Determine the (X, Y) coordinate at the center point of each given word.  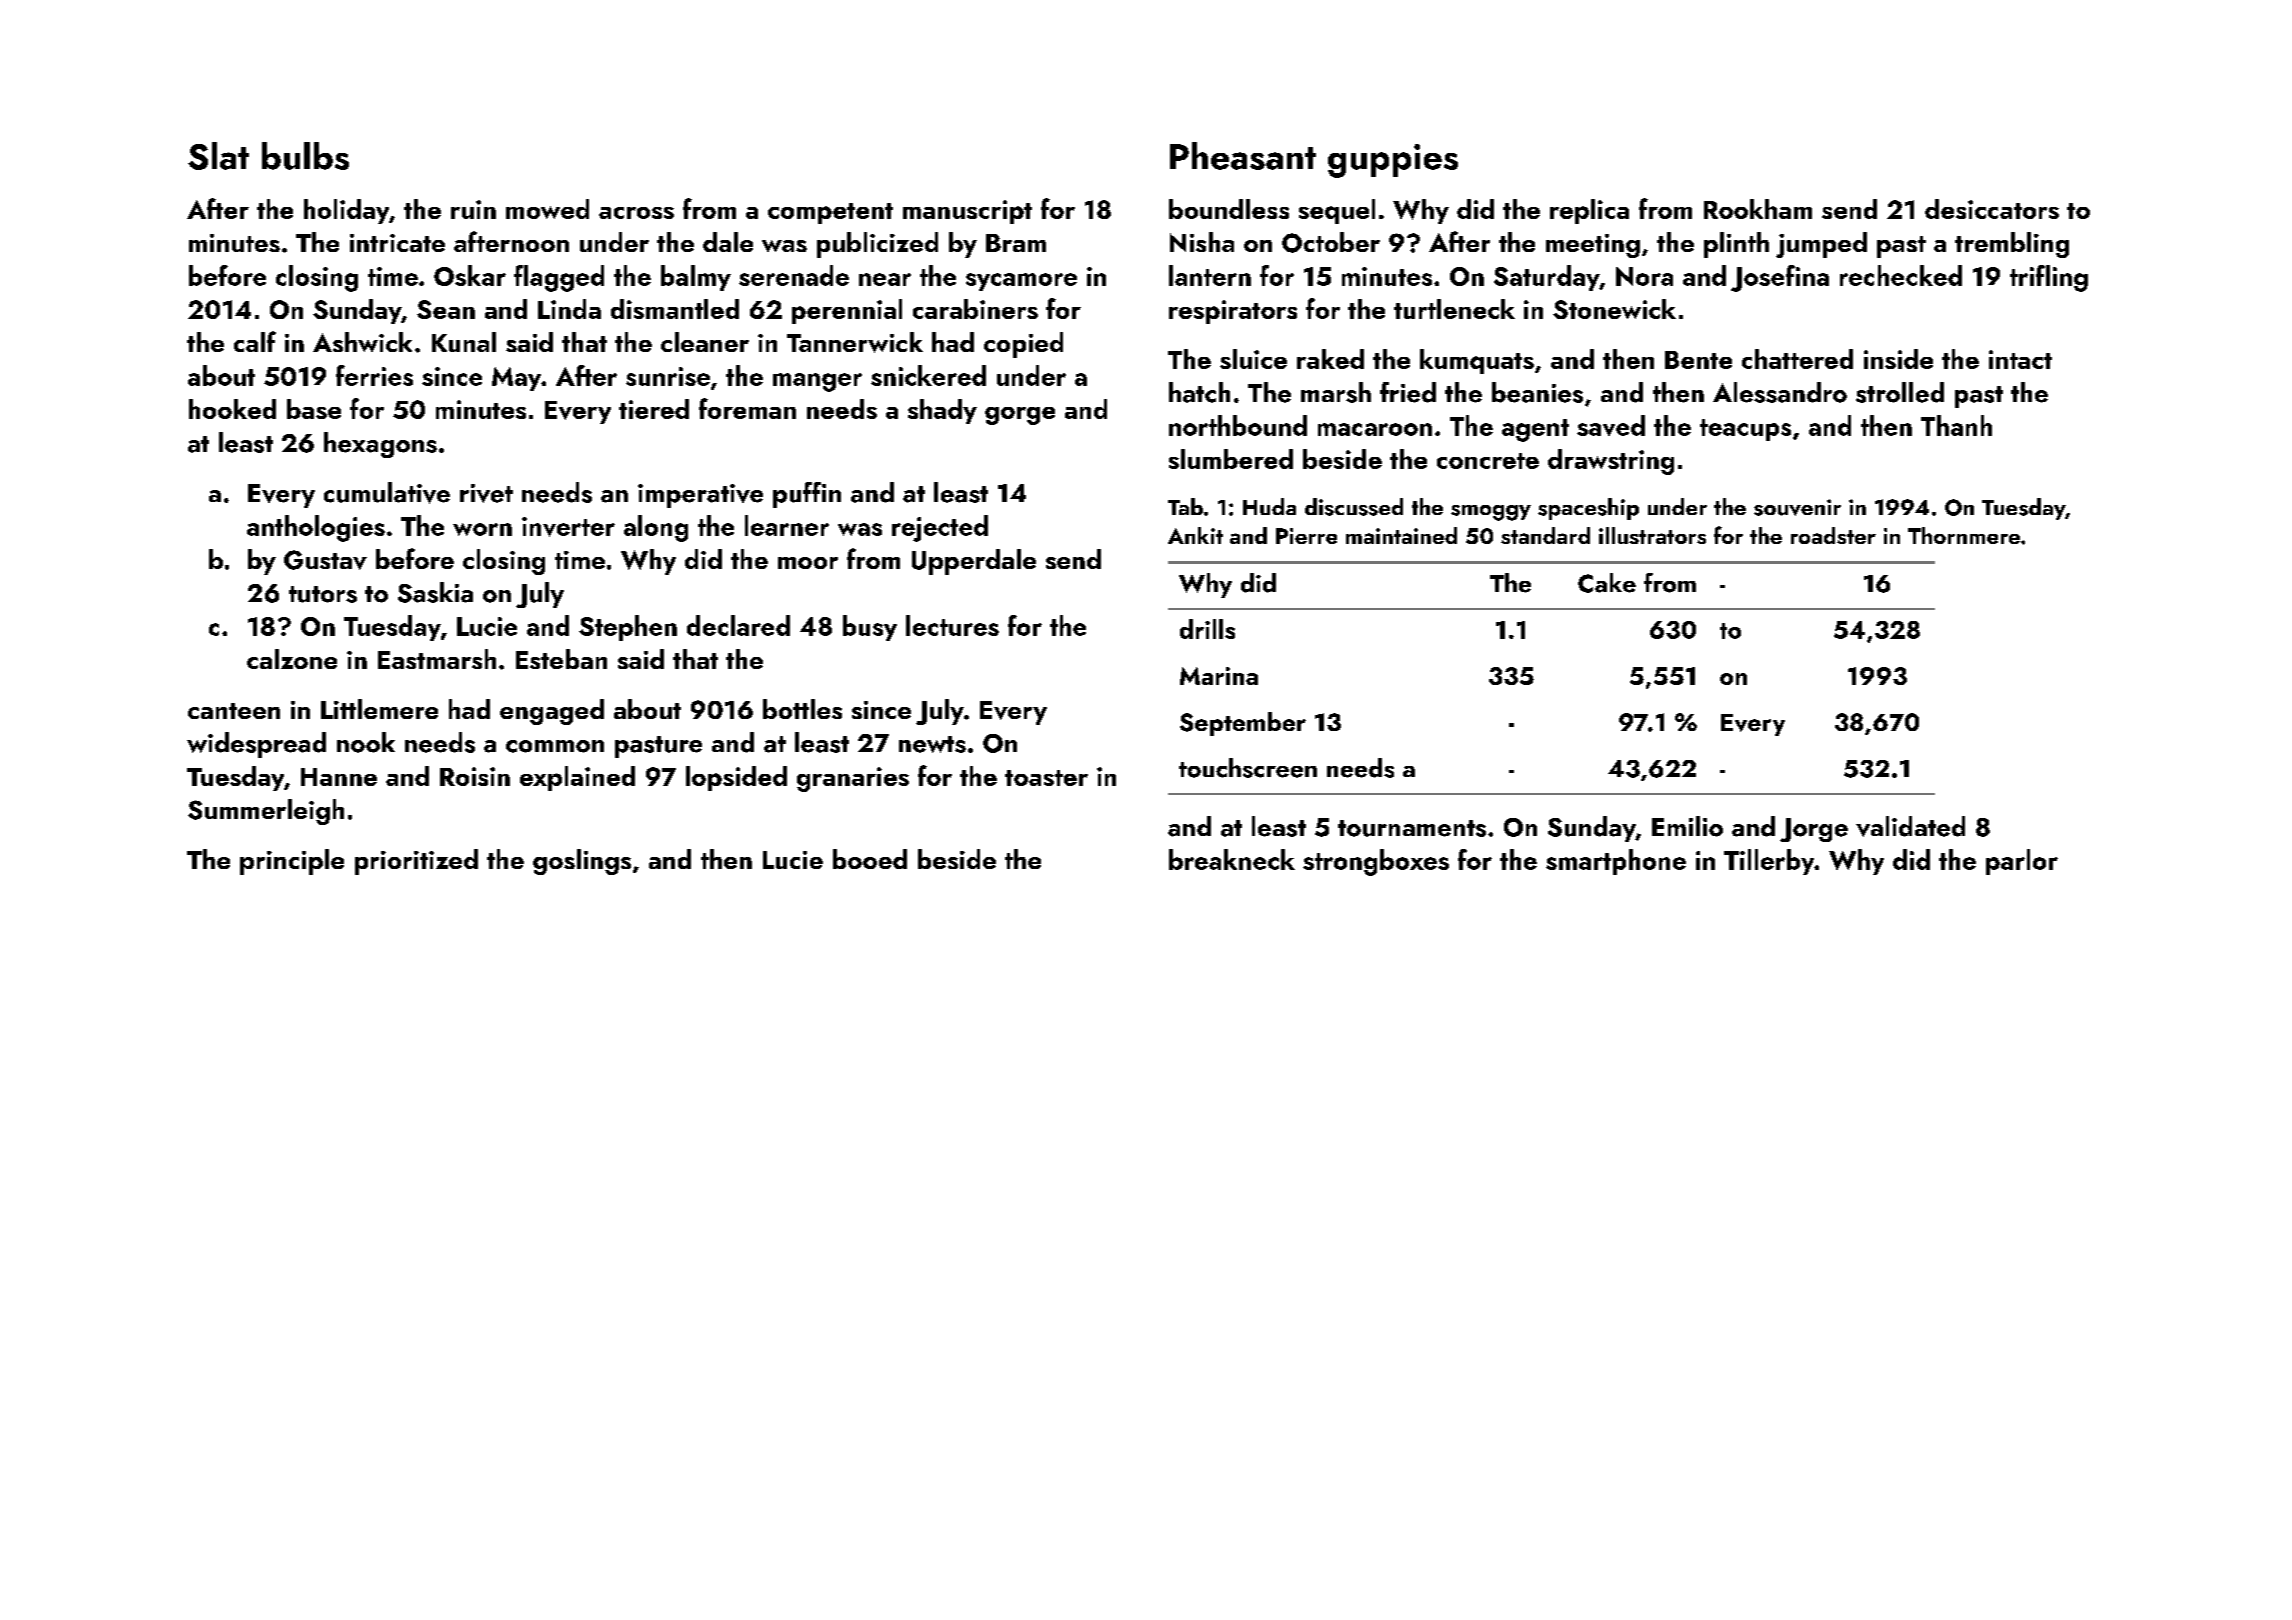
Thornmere (1964, 535)
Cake (1607, 583)
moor (808, 563)
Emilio (1687, 826)
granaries (853, 779)
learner (787, 525)
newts (932, 744)
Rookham (1758, 209)
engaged (552, 712)
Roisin (475, 776)
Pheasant (1243, 156)
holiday (346, 211)
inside (1898, 359)
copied (1023, 345)
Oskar (470, 275)
